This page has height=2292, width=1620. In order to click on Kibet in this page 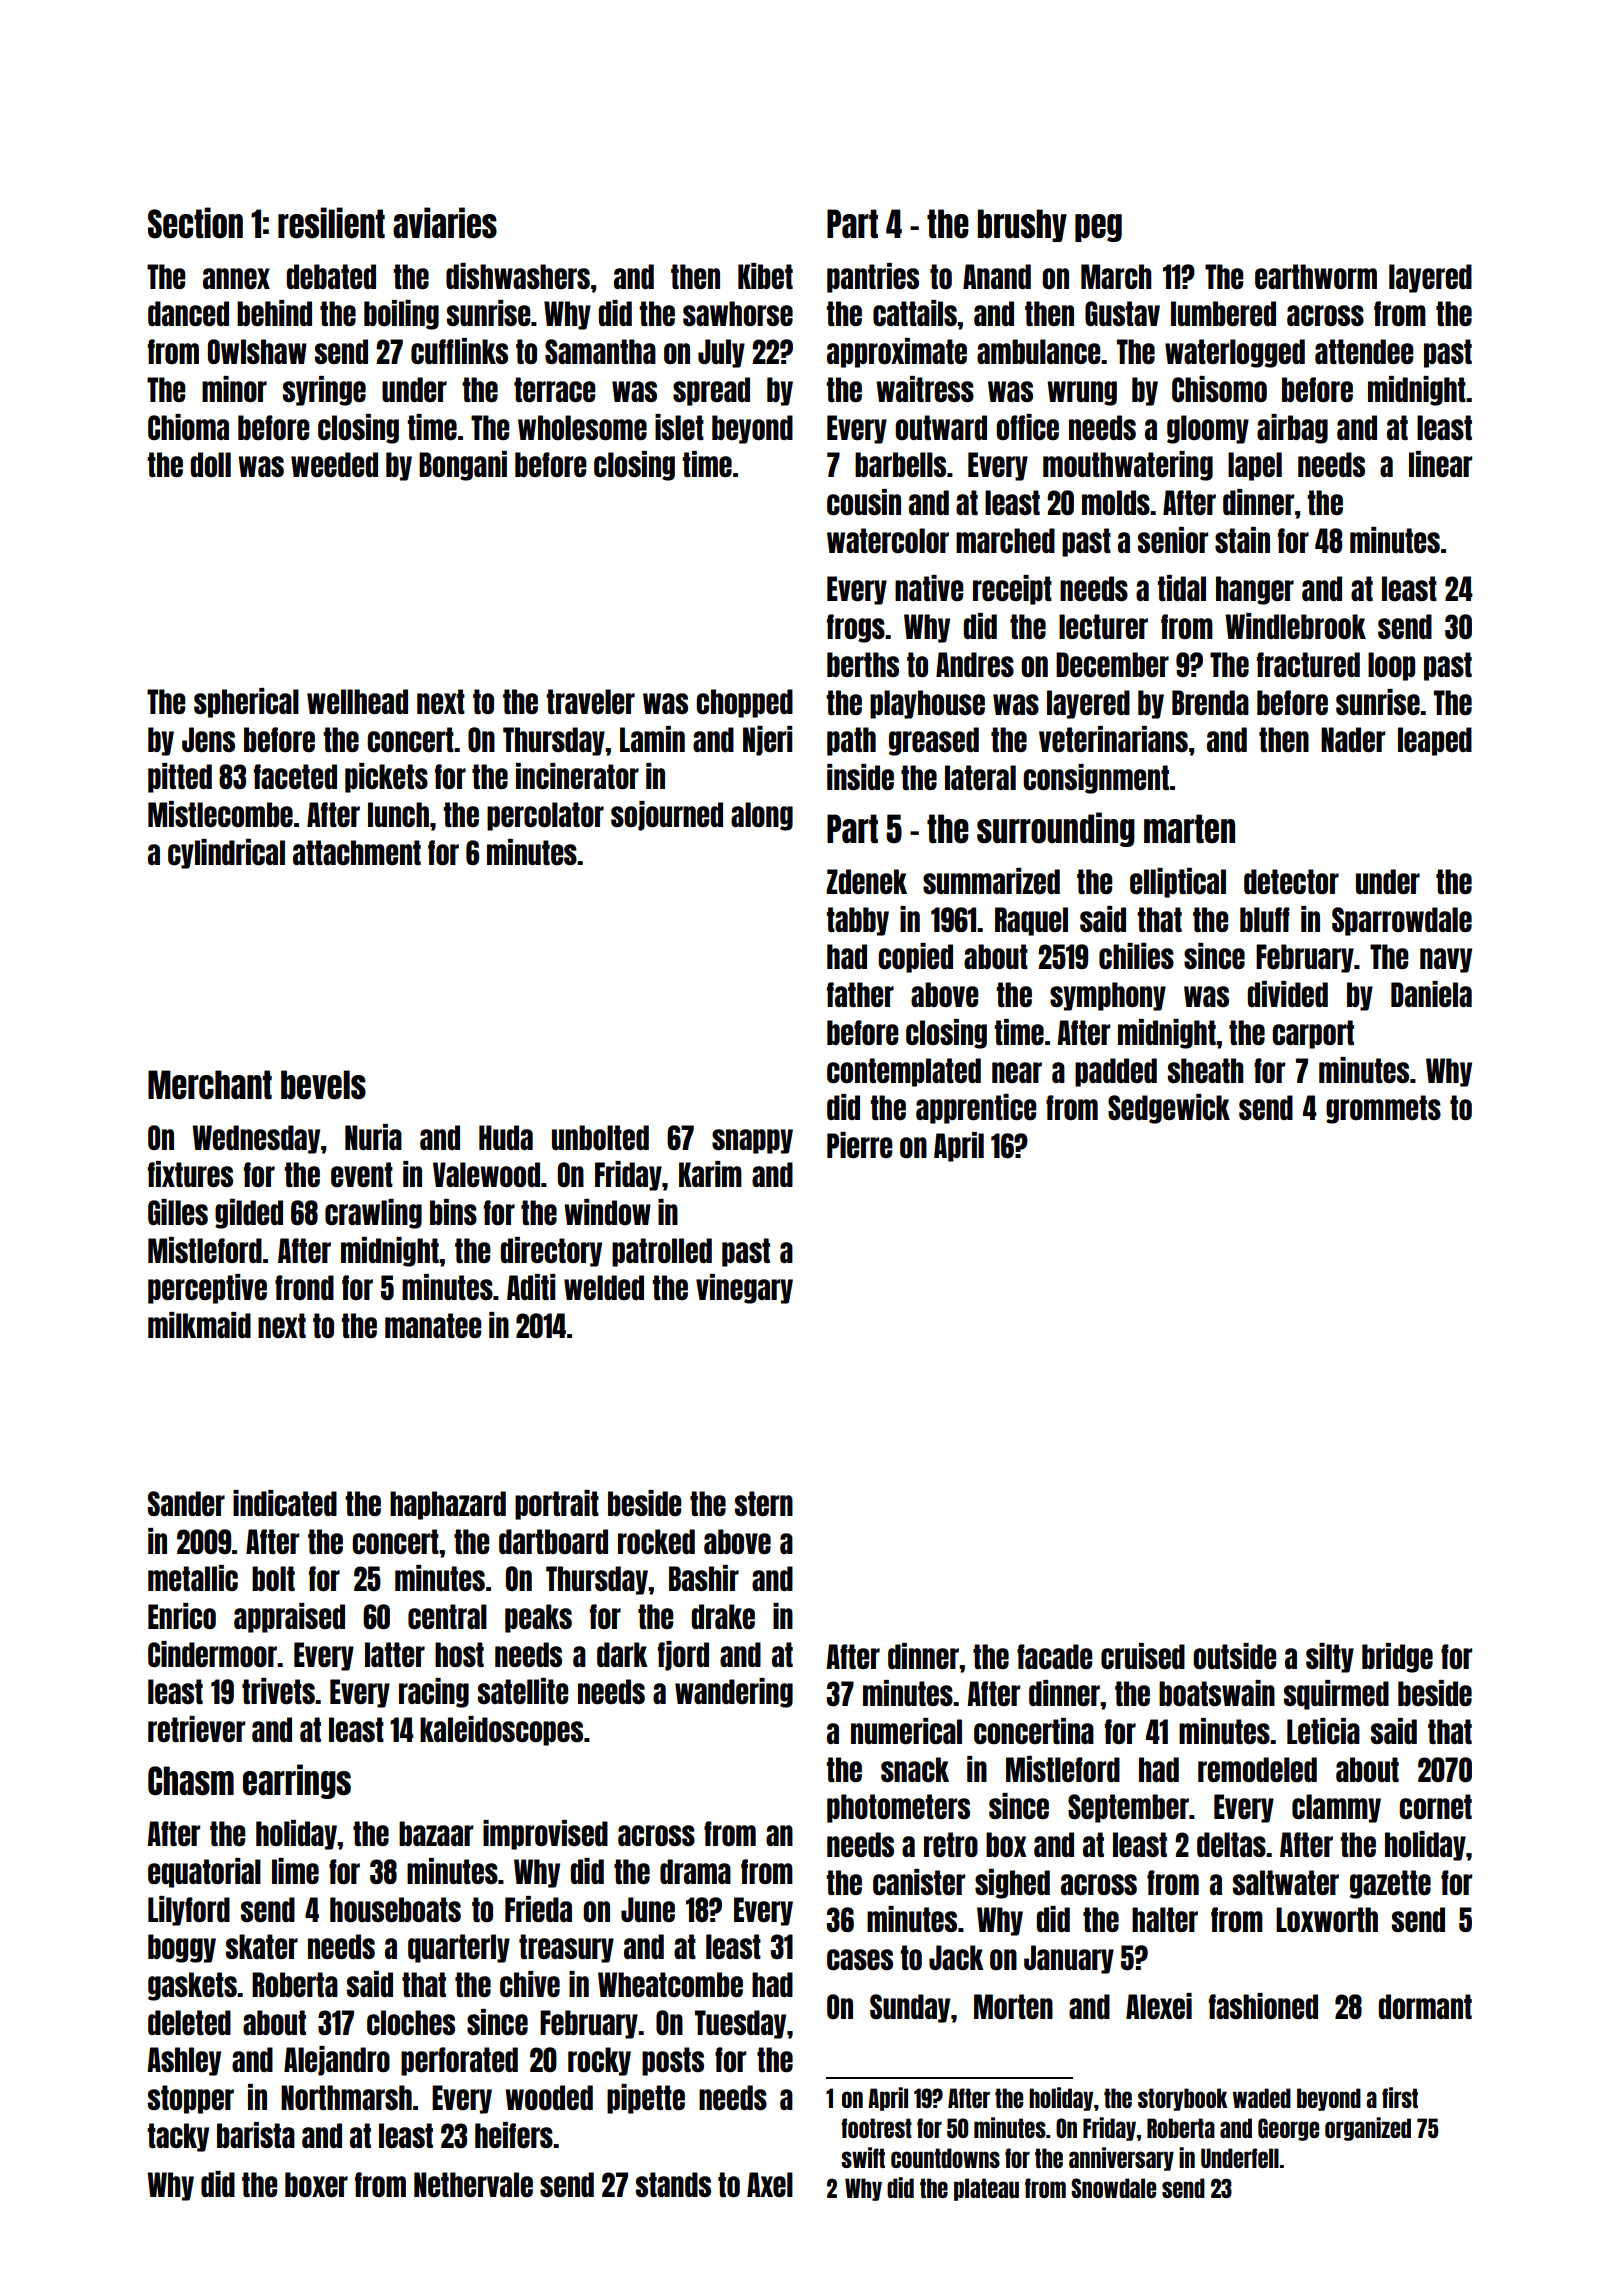, I will do `click(765, 276)`.
